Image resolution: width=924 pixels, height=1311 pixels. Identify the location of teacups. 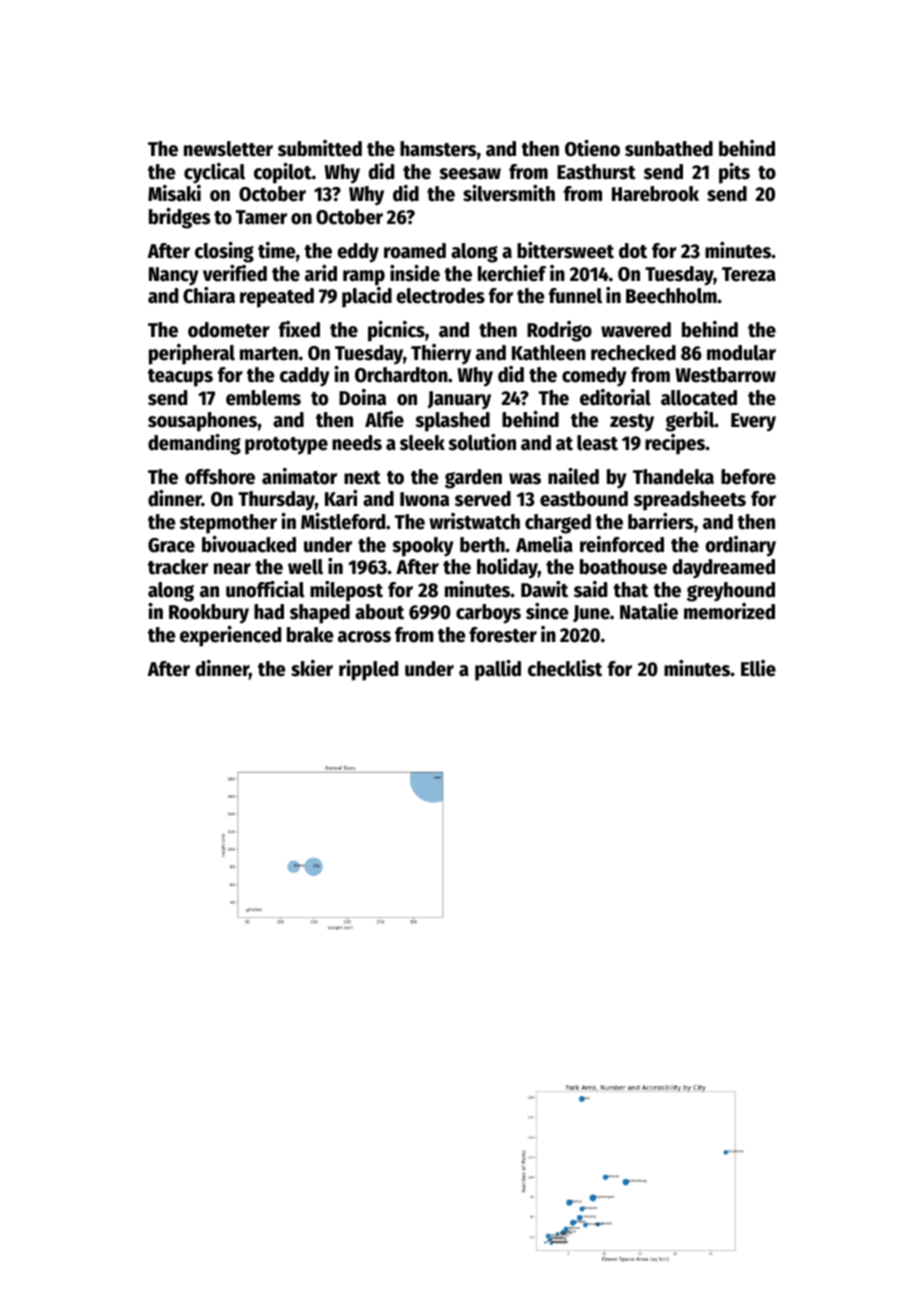
(180, 378).
